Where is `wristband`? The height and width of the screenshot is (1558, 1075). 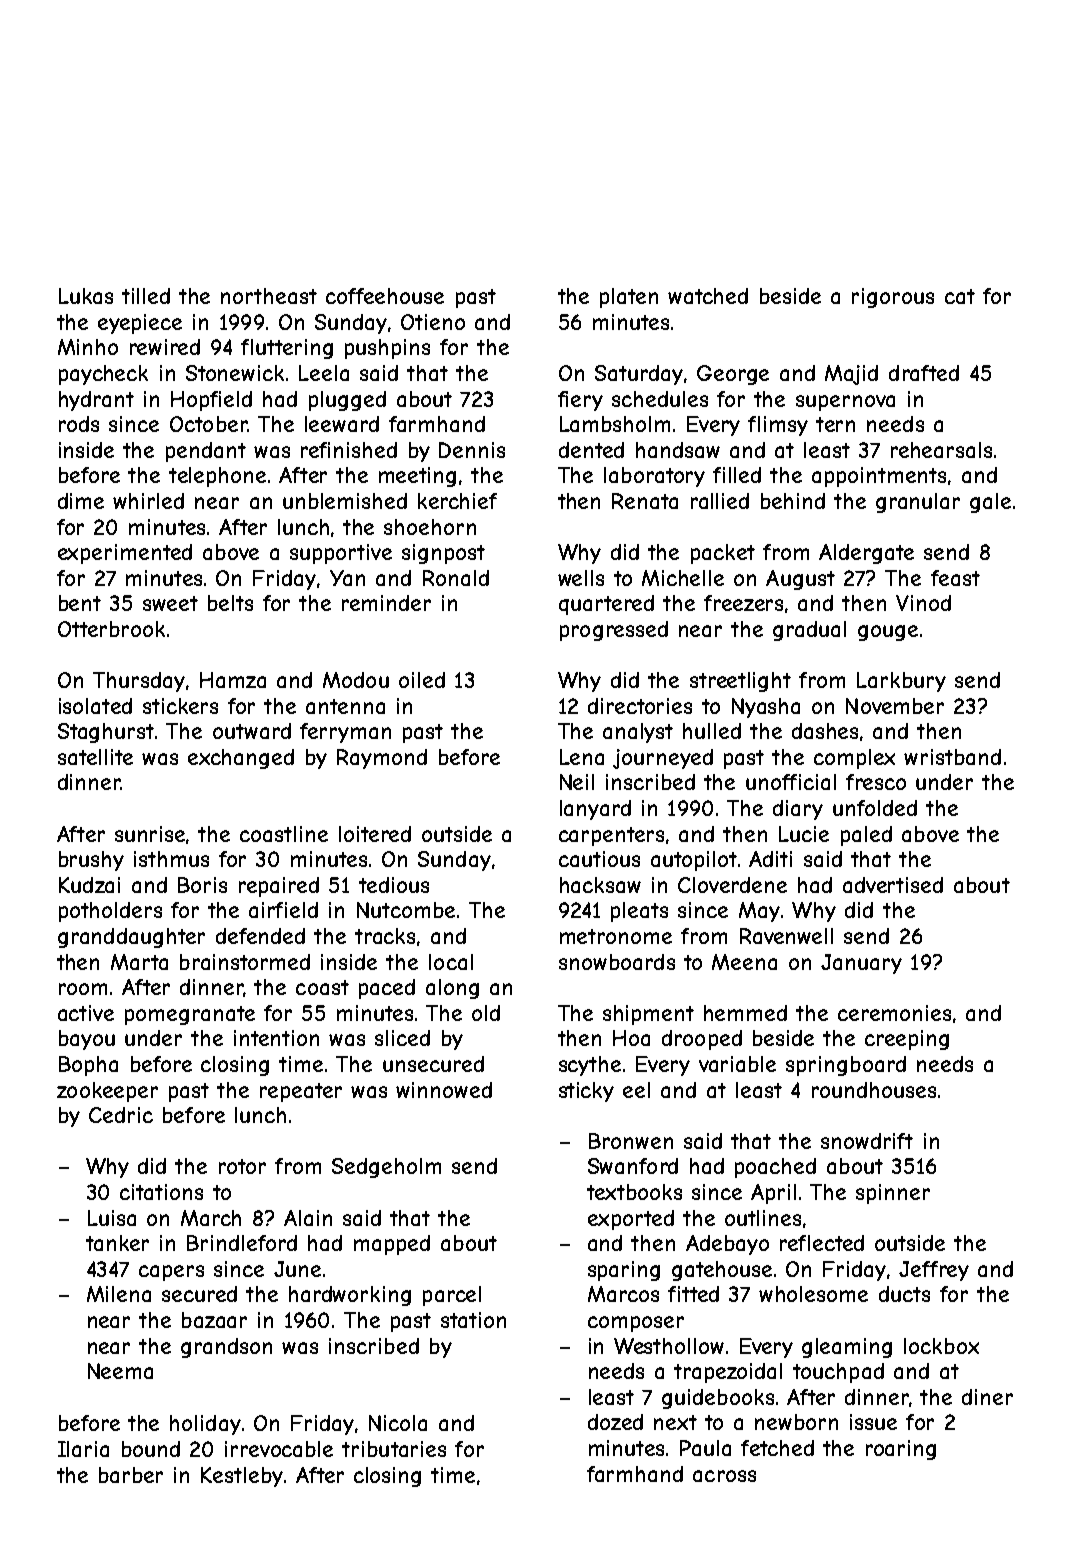
wristband is located at coordinates (952, 757).
